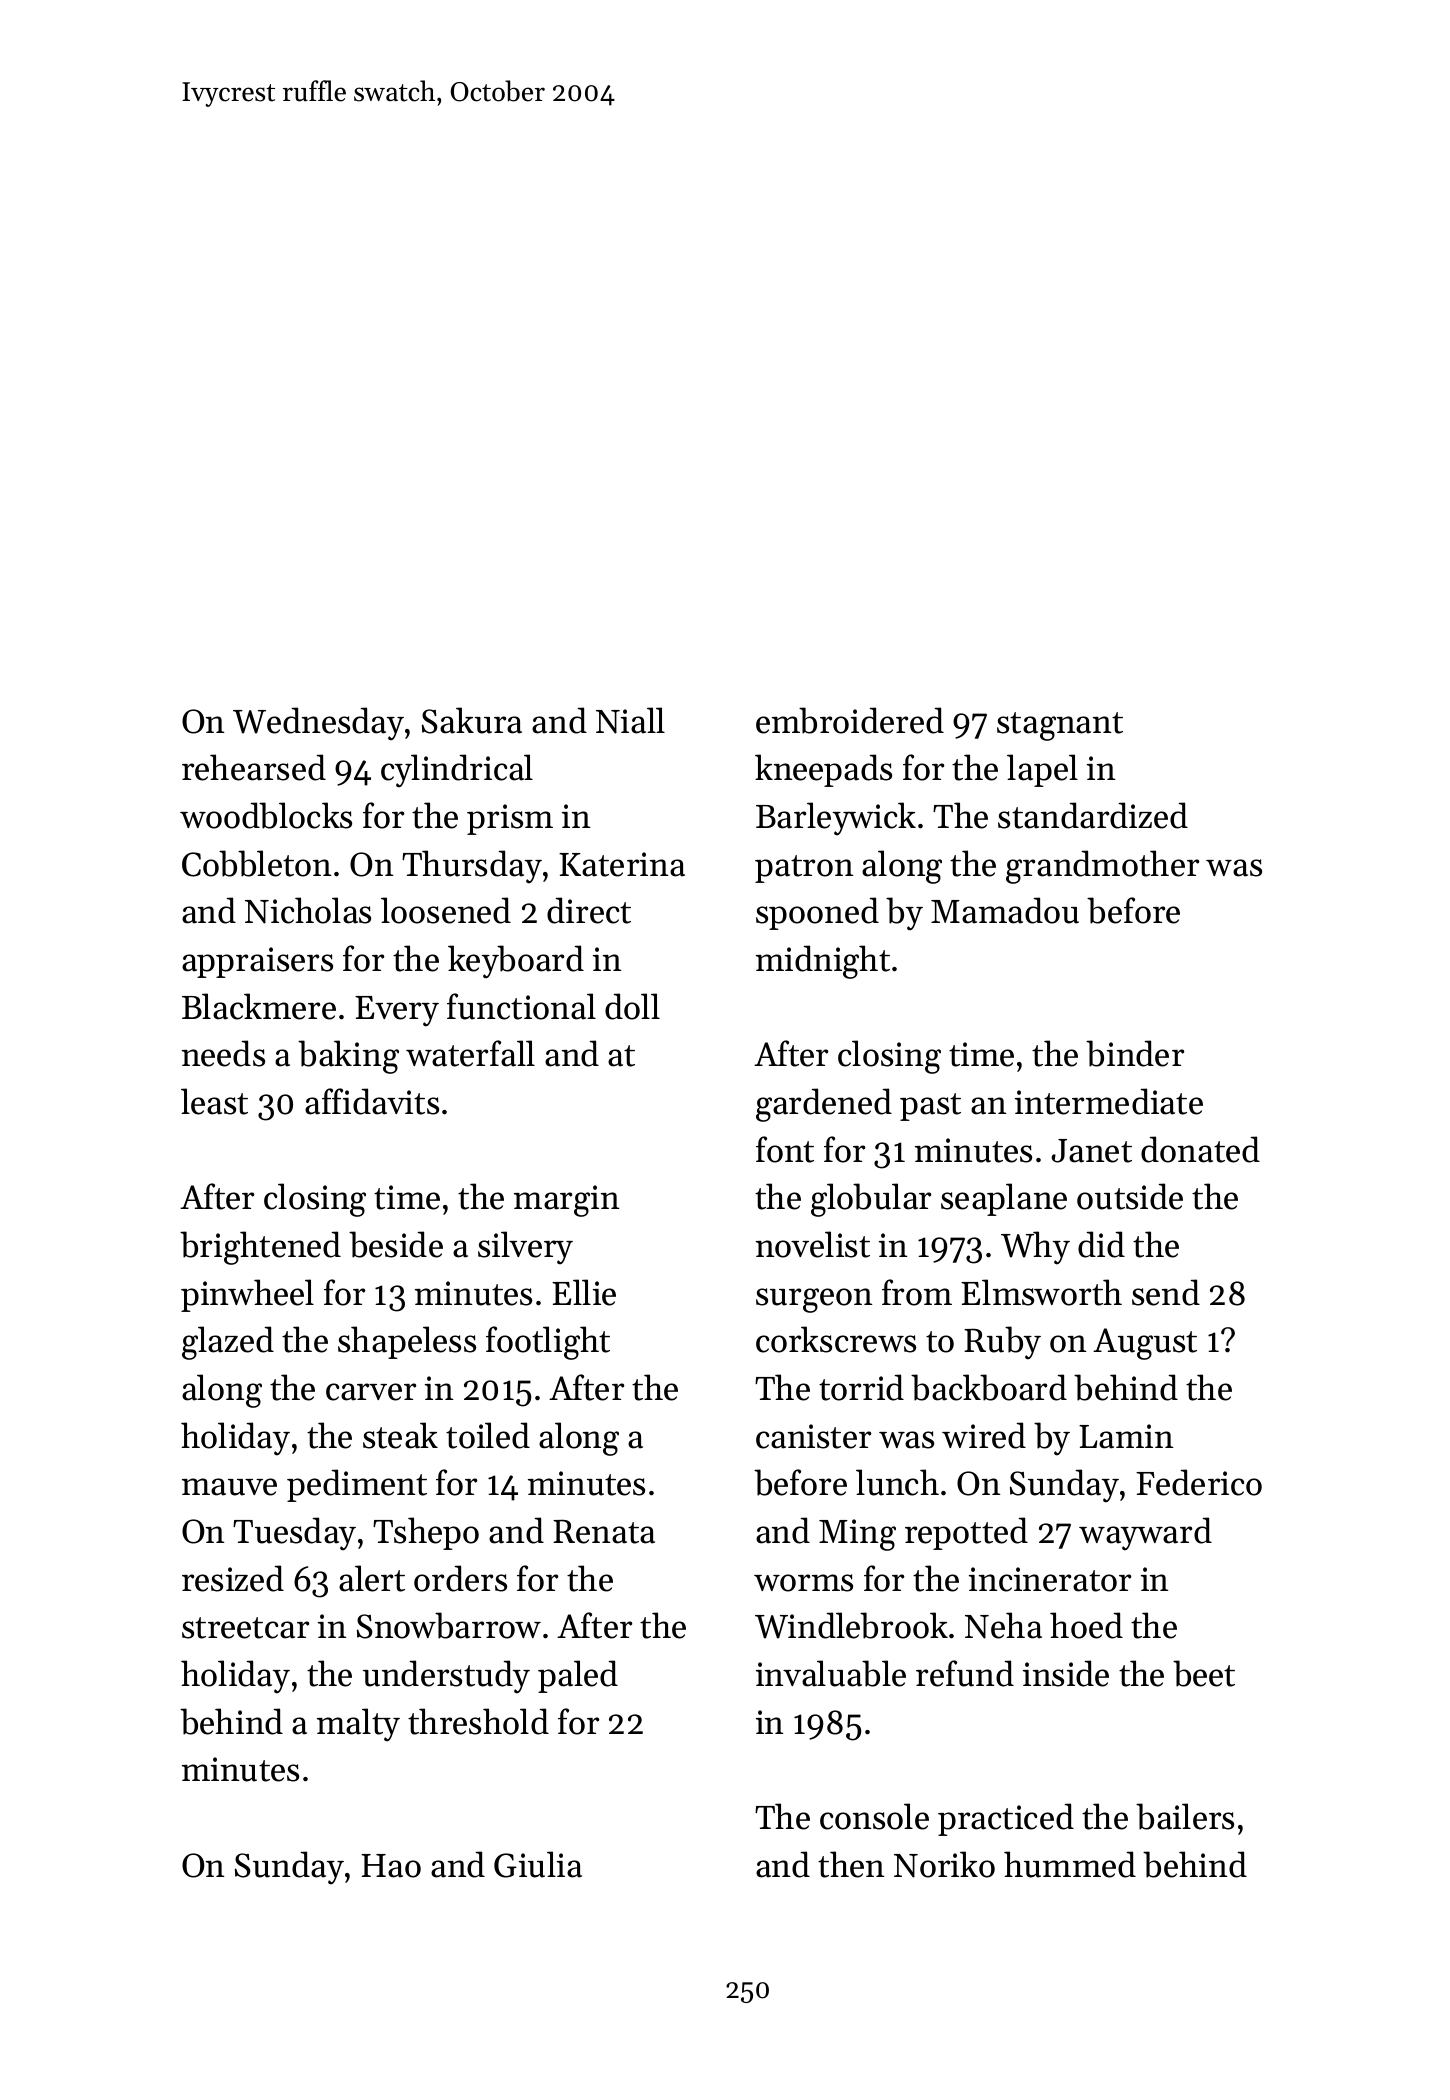  I want to click on stagnant, so click(1060, 726).
